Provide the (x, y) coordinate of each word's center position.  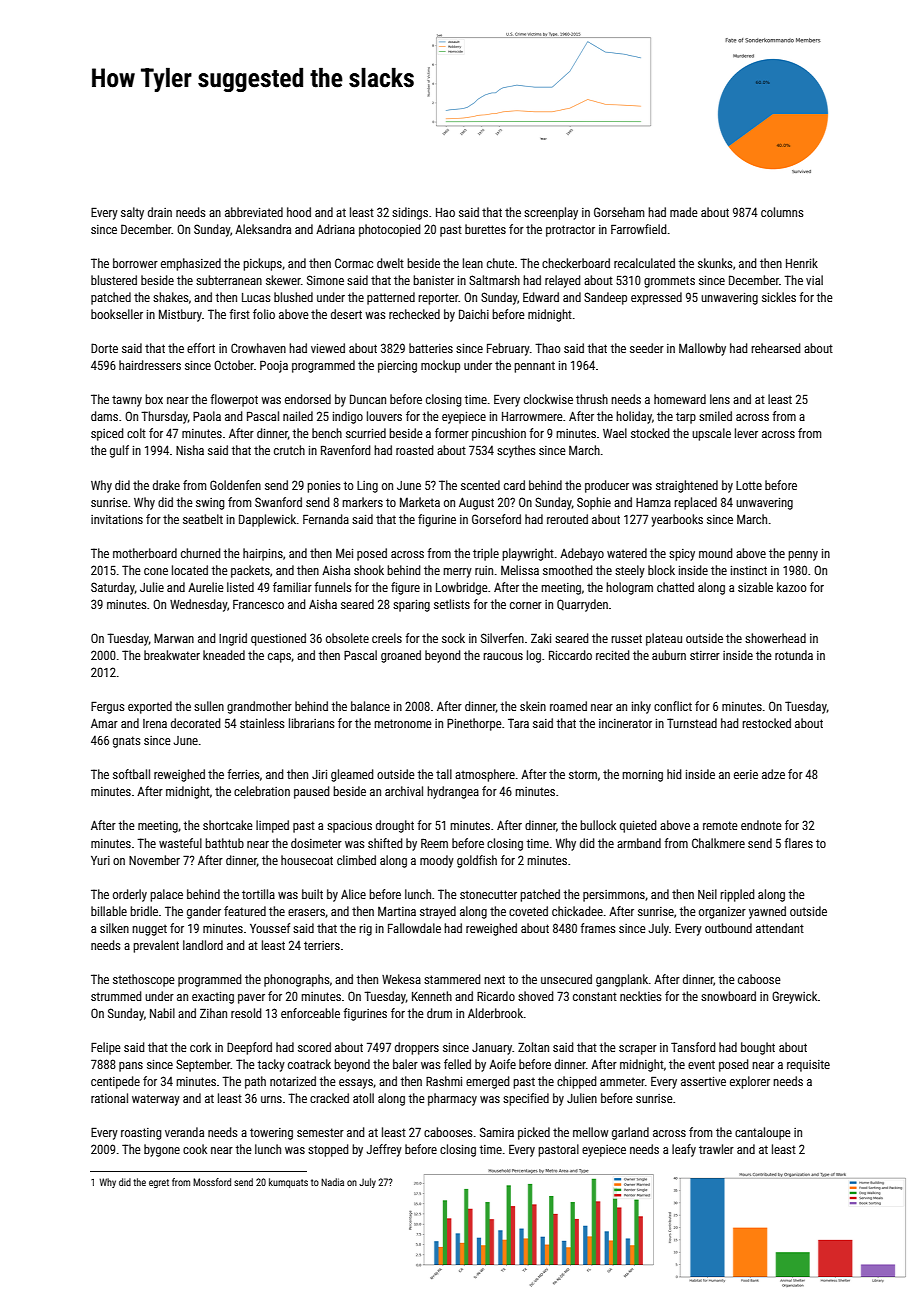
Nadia (332, 1182)
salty (132, 213)
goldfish (477, 861)
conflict (673, 706)
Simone (325, 280)
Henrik (802, 263)
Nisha (190, 450)
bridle (144, 911)
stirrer (705, 655)
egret (159, 1183)
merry (457, 573)
